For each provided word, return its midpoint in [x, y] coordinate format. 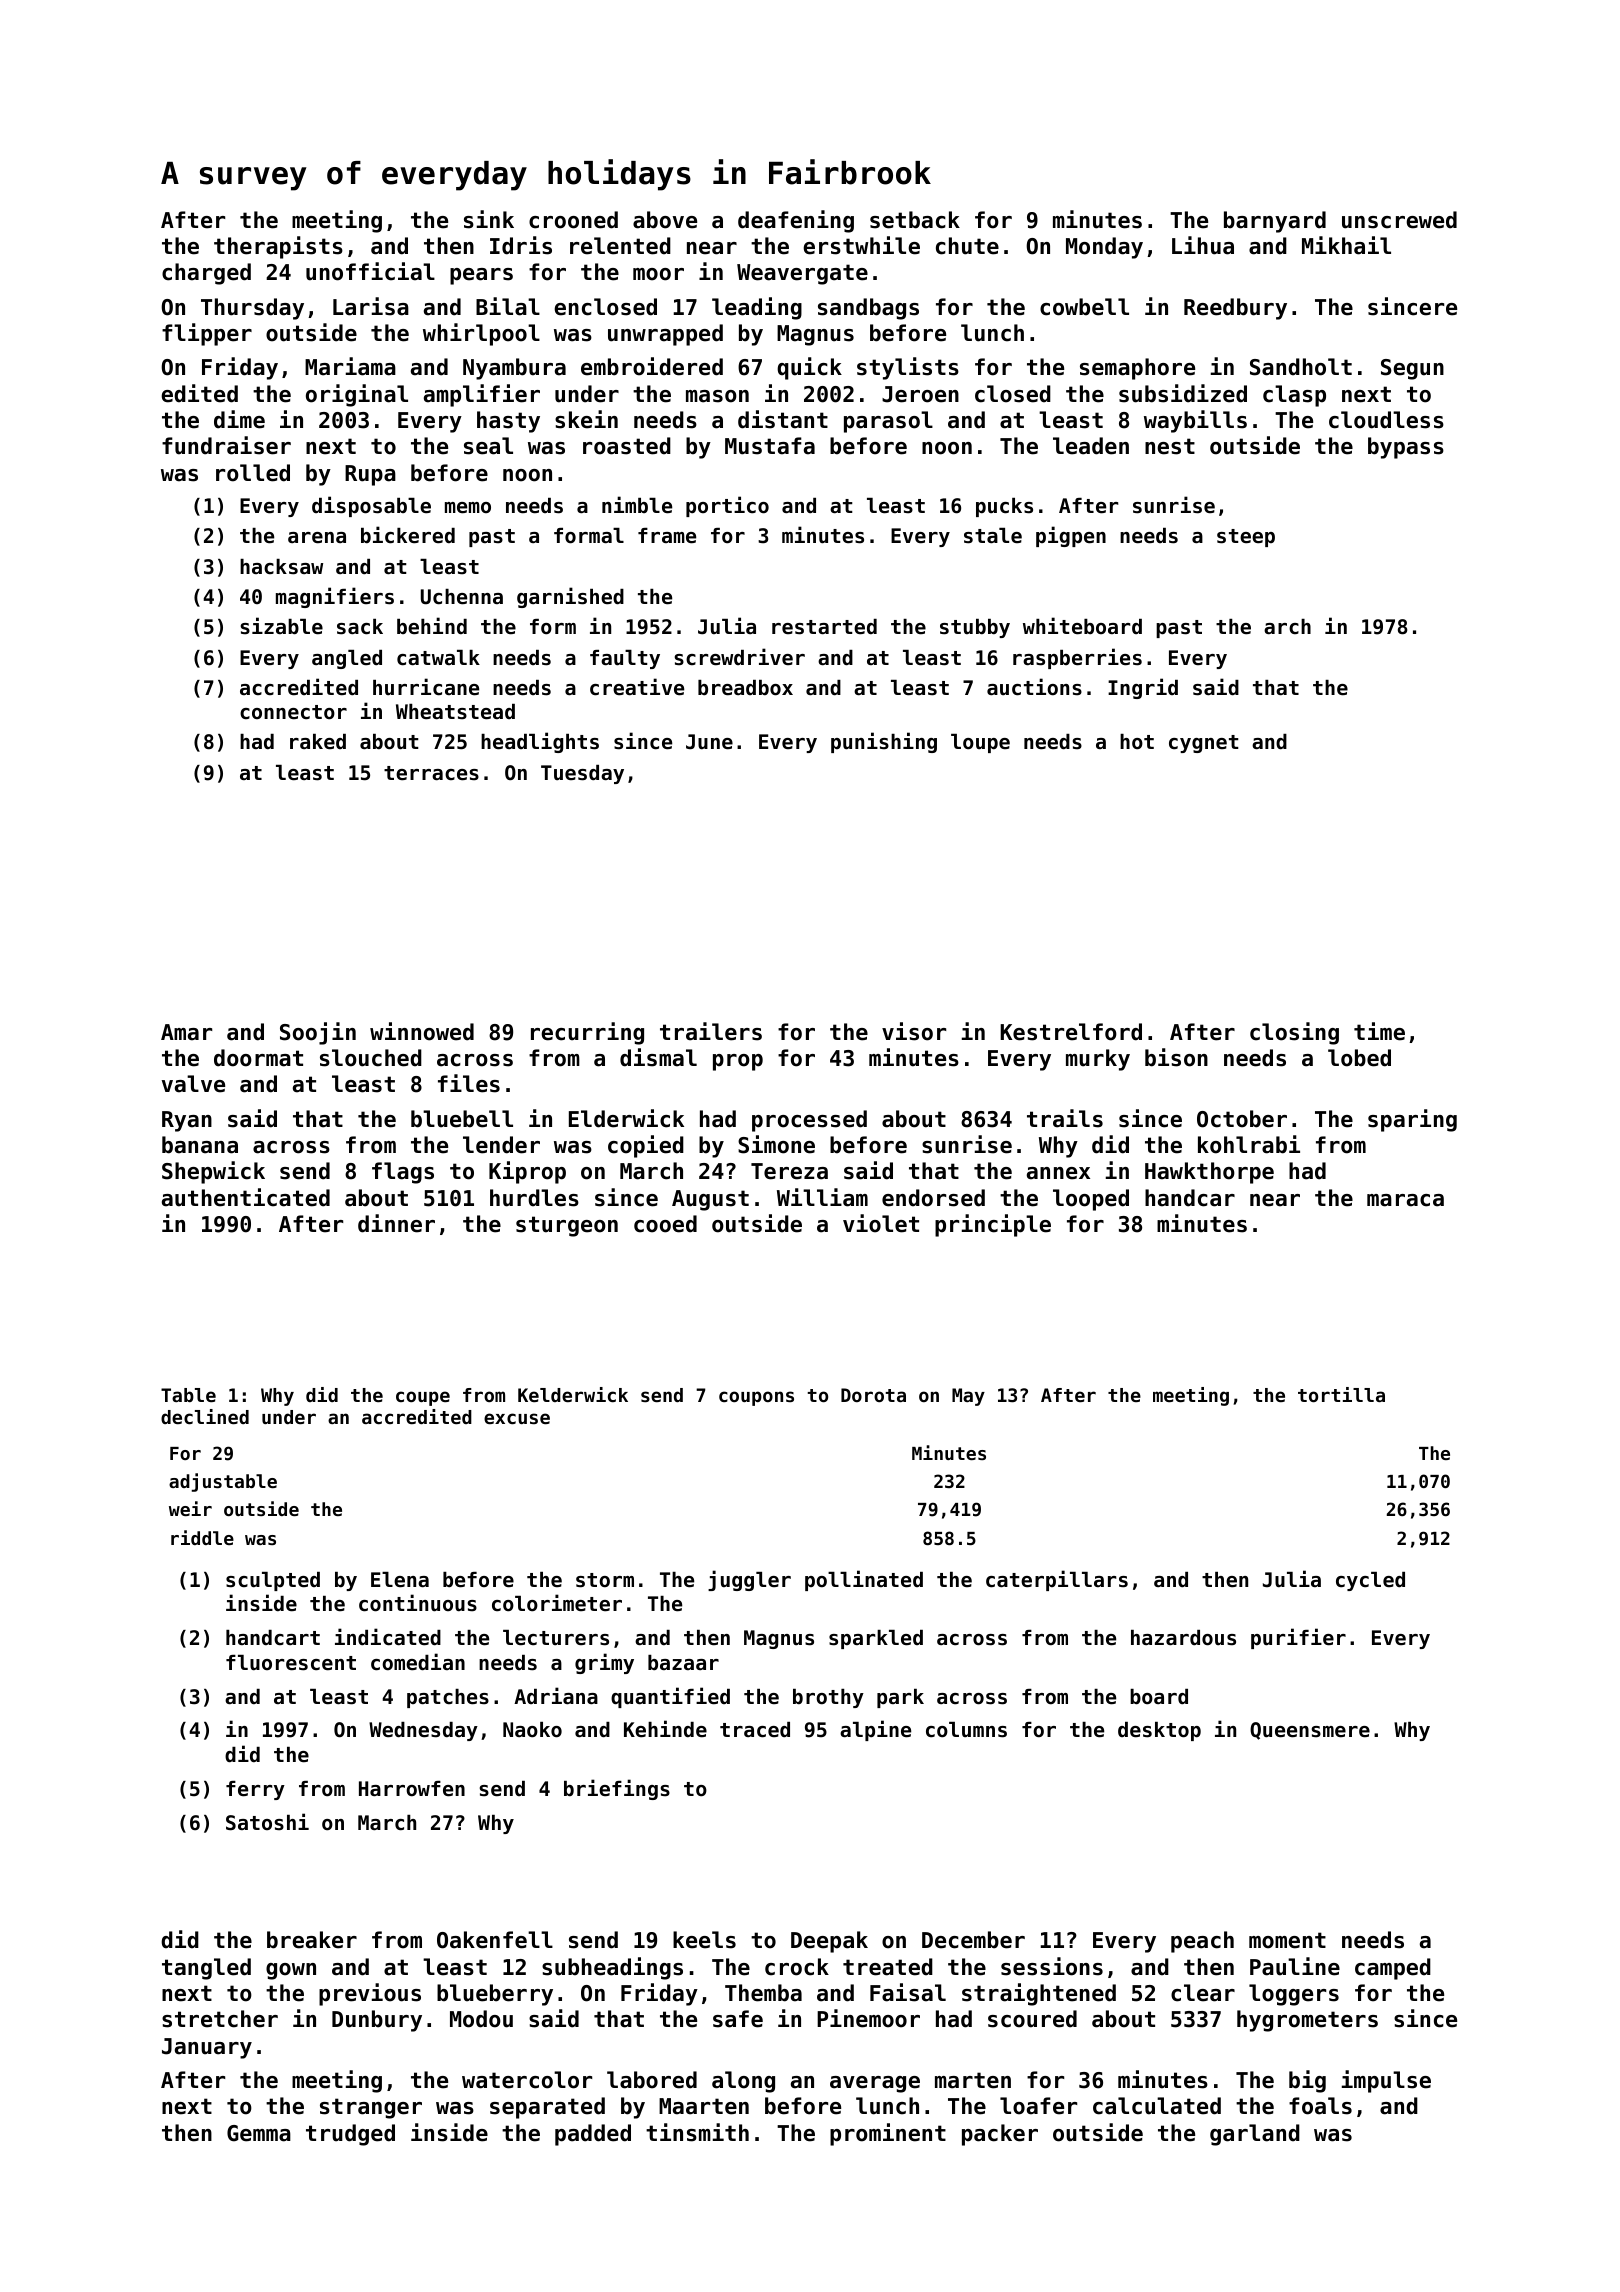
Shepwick [213, 1172]
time [1379, 1031]
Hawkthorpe [1209, 1173]
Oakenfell [495, 1940]
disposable [371, 506]
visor [914, 1031]
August [710, 1200]
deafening [796, 221]
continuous [418, 1603]
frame [667, 536]
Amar [186, 1032]
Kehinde [665, 1729]
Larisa [371, 306]
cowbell [1084, 307]
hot [1137, 742]
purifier [1298, 1638]
